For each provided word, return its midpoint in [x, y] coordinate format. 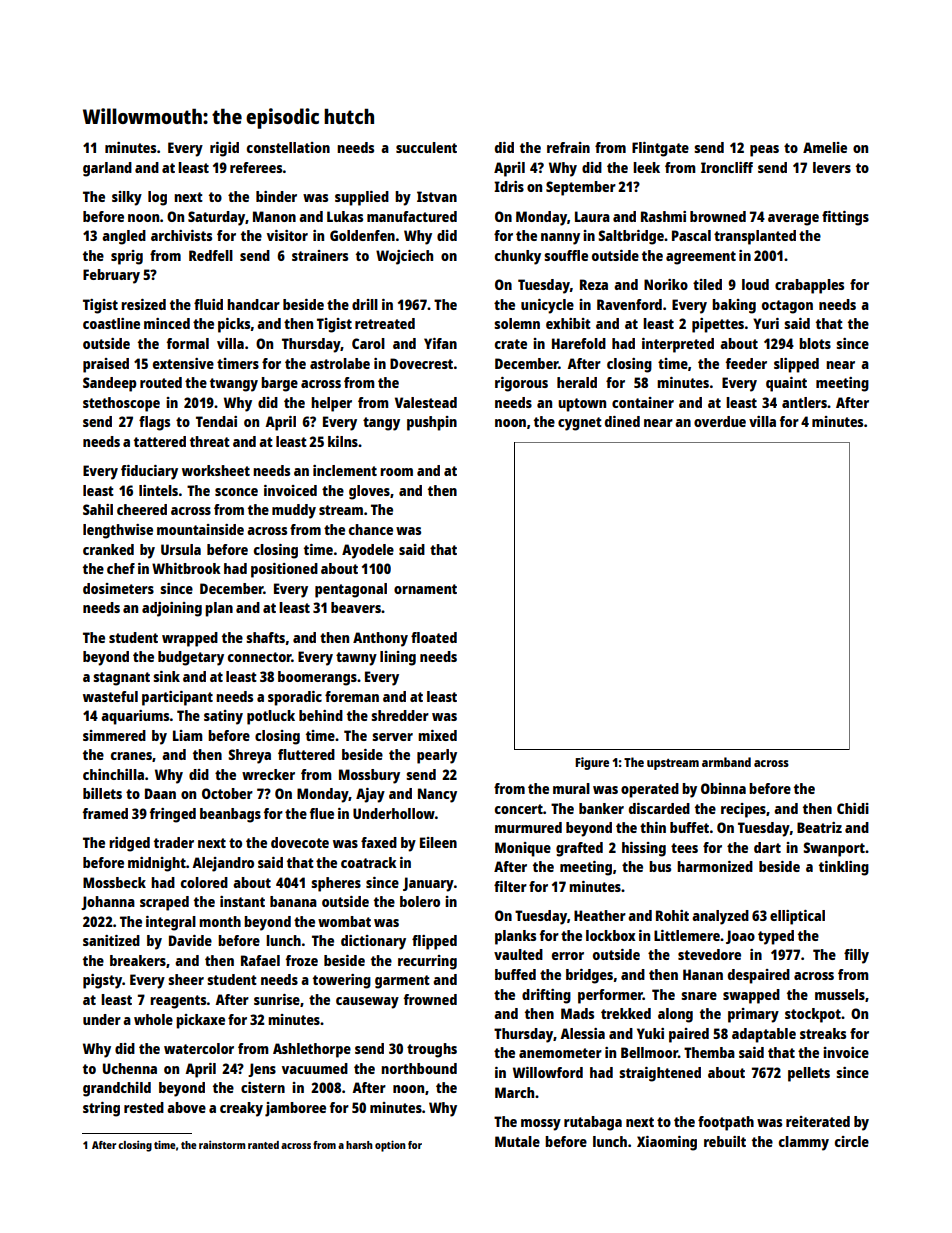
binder [276, 196]
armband [726, 762]
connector [260, 657]
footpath [726, 1123]
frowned [430, 999]
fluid [208, 304]
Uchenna [130, 1068]
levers [832, 167]
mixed [437, 735]
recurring [427, 962]
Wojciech [404, 257]
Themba [709, 1052]
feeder [746, 363]
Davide [190, 940]
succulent [426, 147]
